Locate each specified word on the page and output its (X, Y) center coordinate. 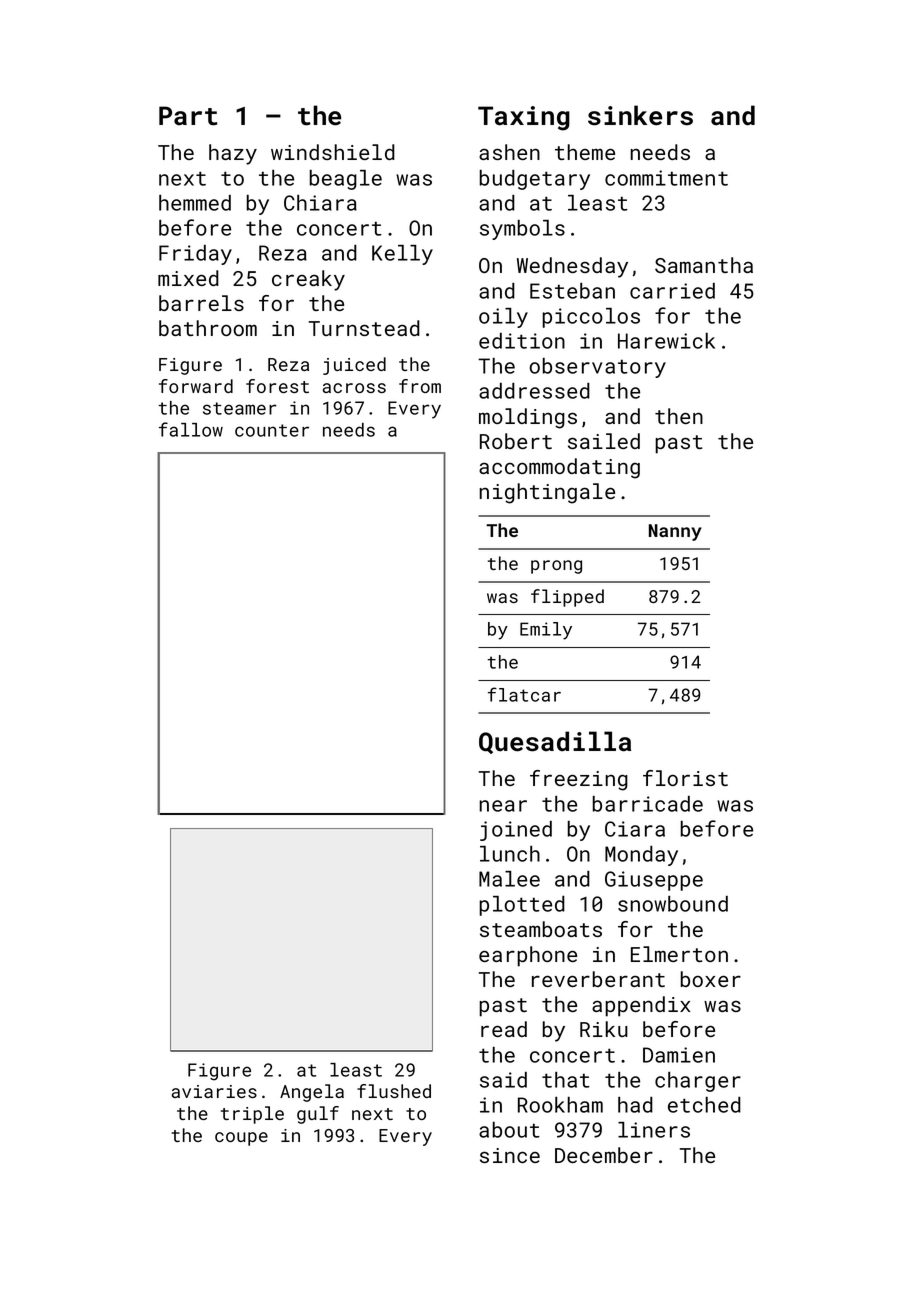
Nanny (675, 532)
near (503, 806)
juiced (354, 366)
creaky (308, 280)
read (504, 1029)
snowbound (673, 904)
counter (272, 430)
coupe (241, 1139)
